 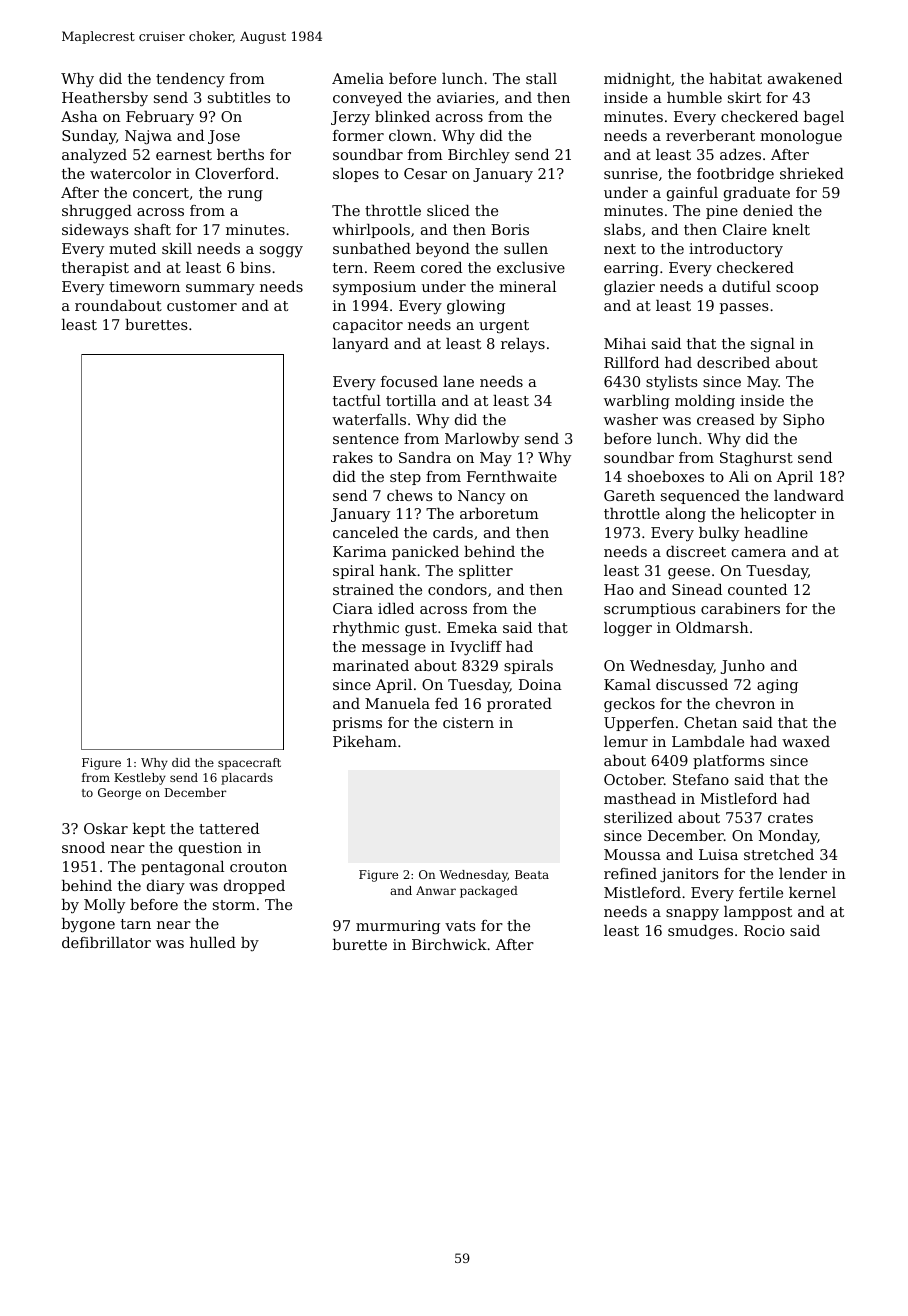 What do you see at coordinates (541, 78) in the document?
I see `stall` at bounding box center [541, 78].
